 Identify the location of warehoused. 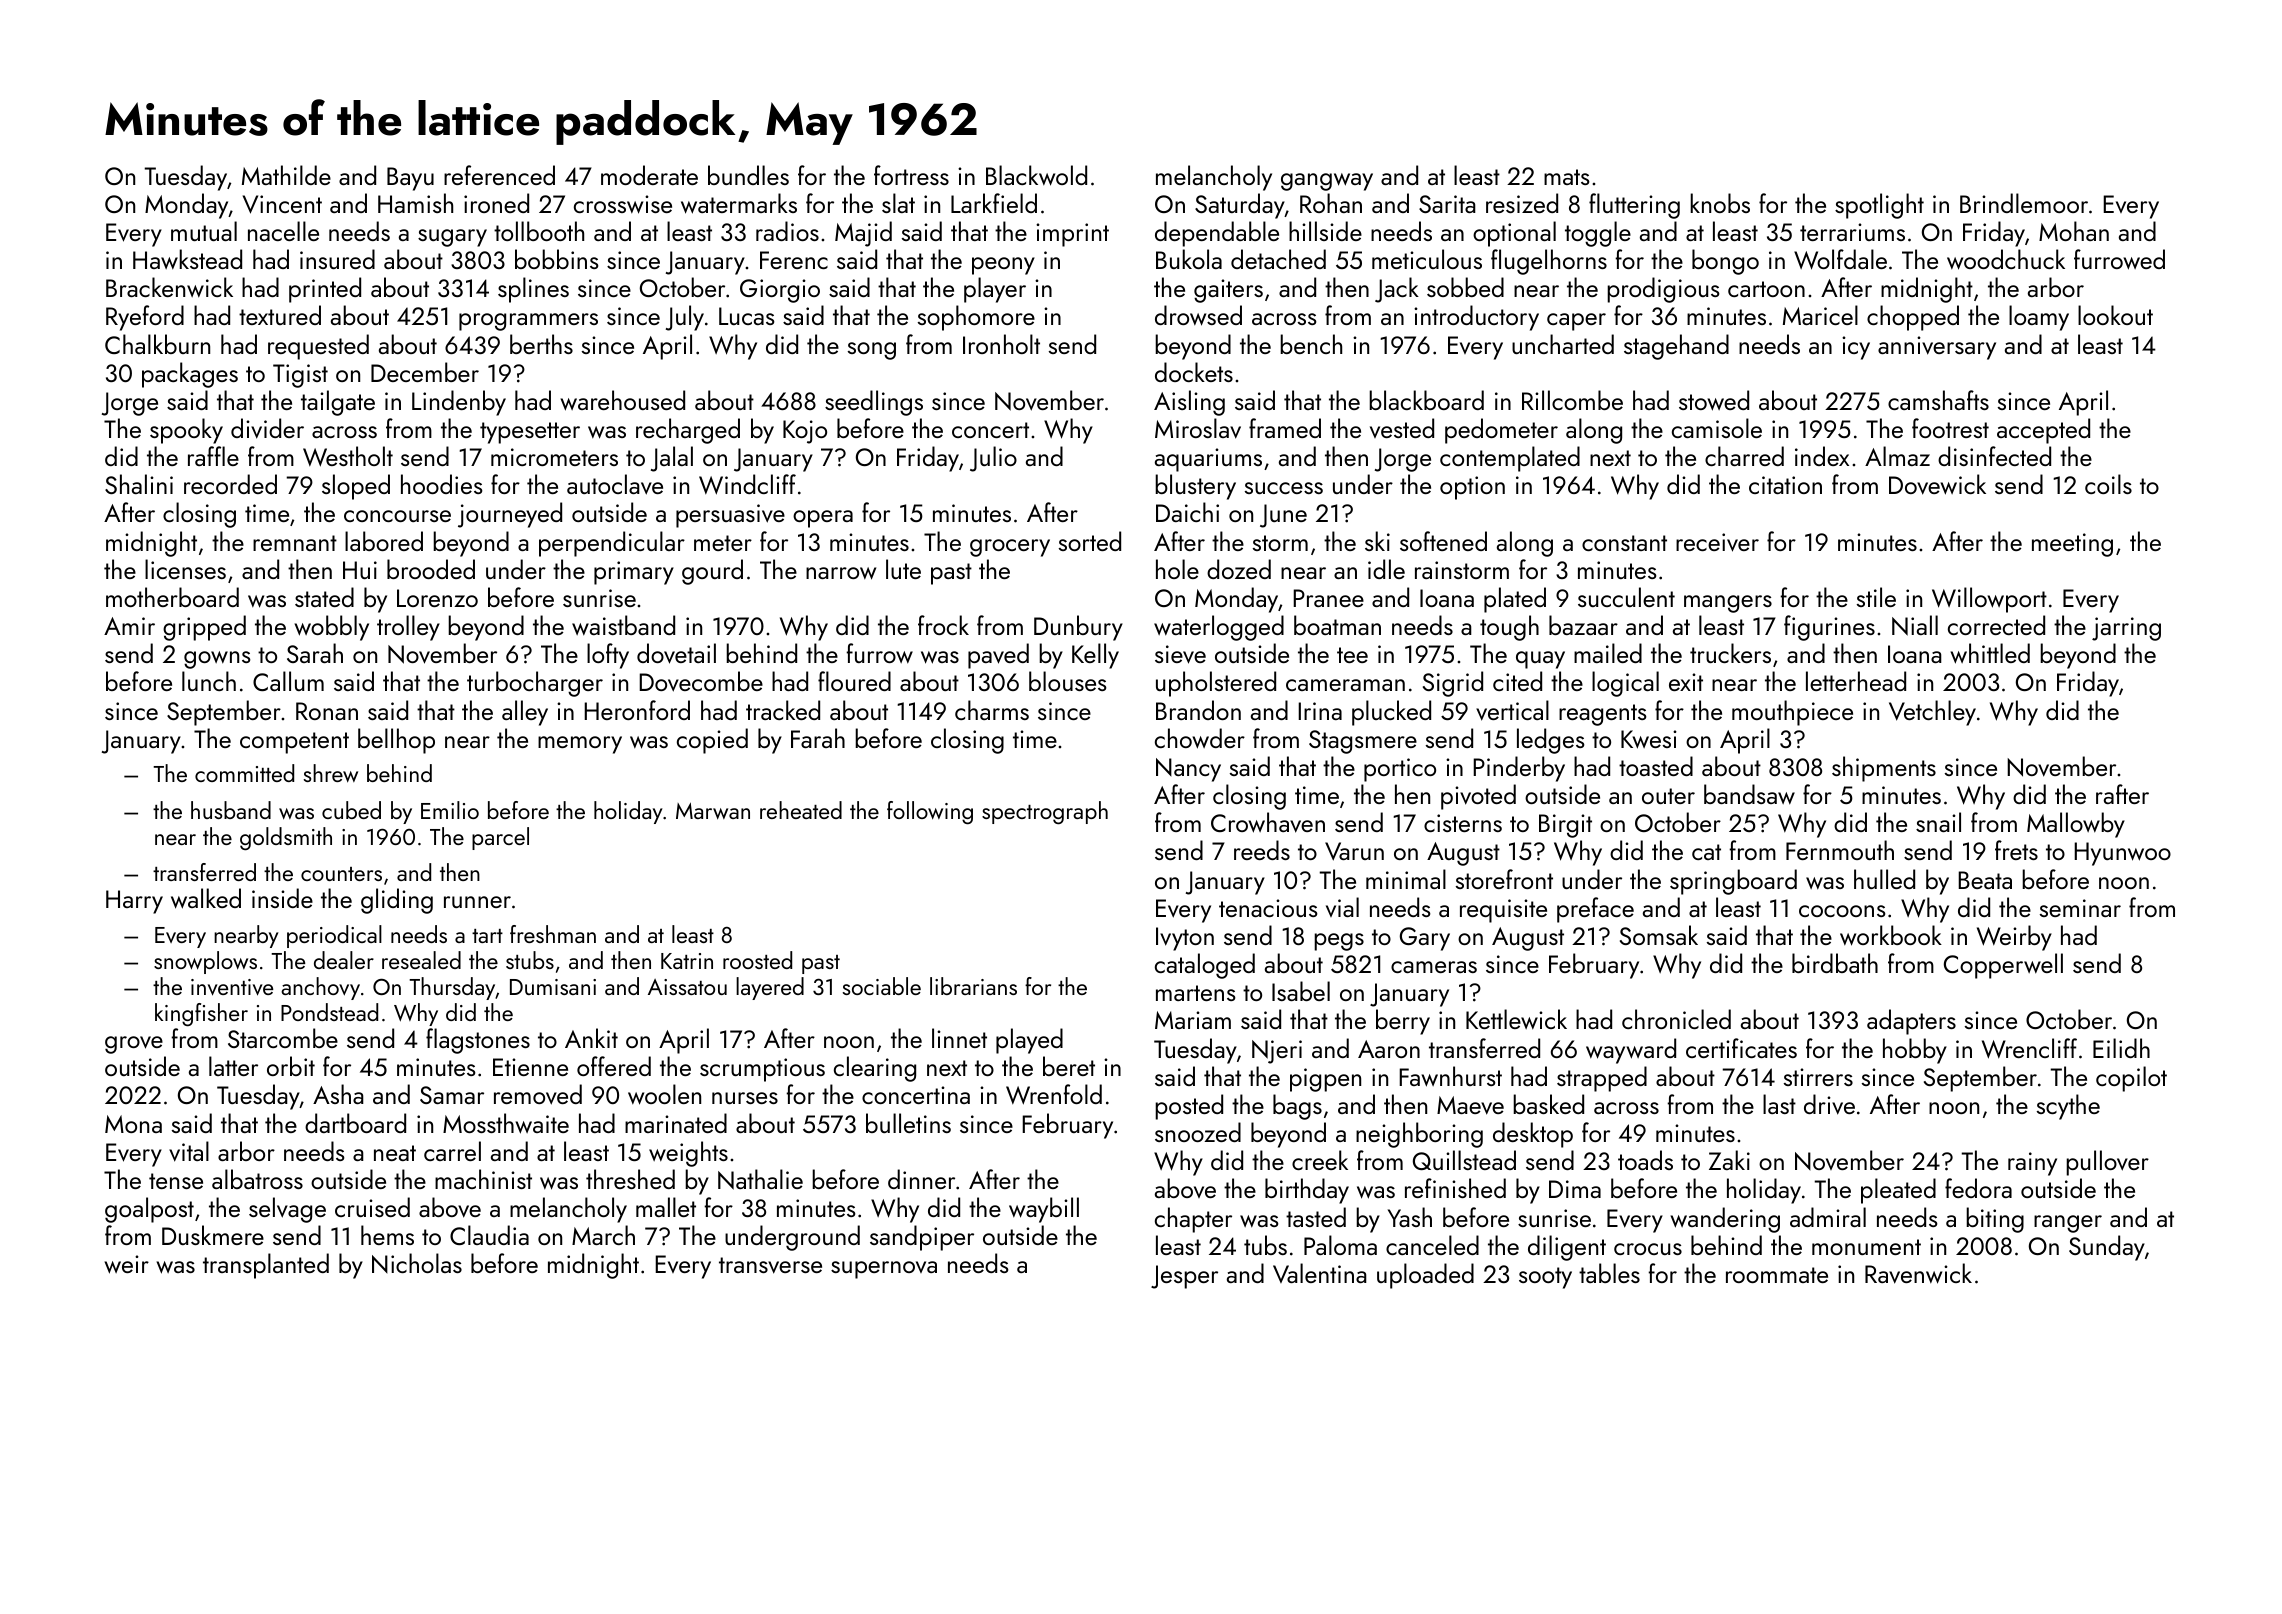
(623, 400).
